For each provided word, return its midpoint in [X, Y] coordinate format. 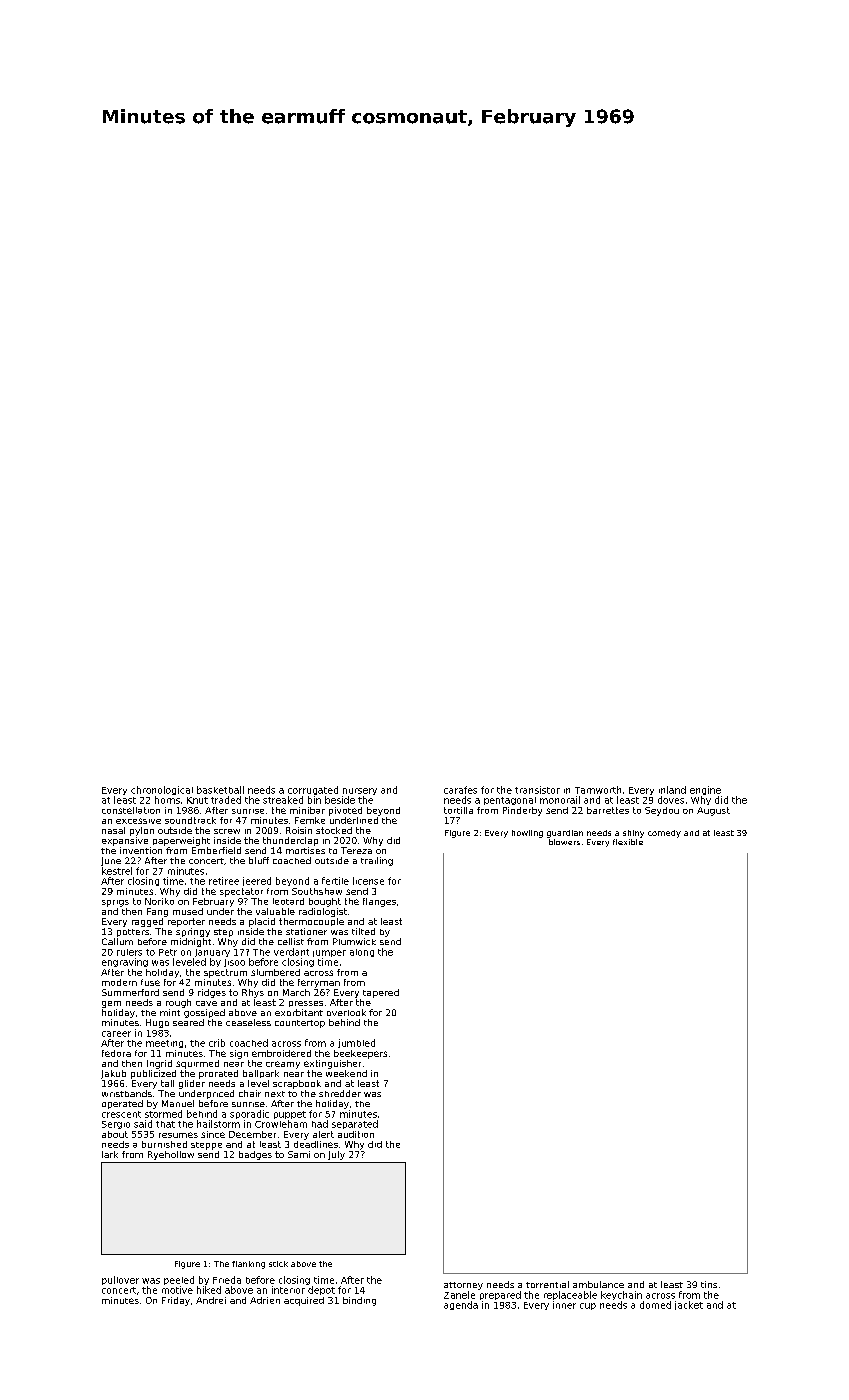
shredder [340, 1093]
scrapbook [297, 1084]
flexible [628, 842]
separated [355, 1124]
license [368, 881]
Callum [117, 941]
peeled [179, 1280]
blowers [564, 842]
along [362, 953]
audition [356, 1134]
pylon [142, 831]
